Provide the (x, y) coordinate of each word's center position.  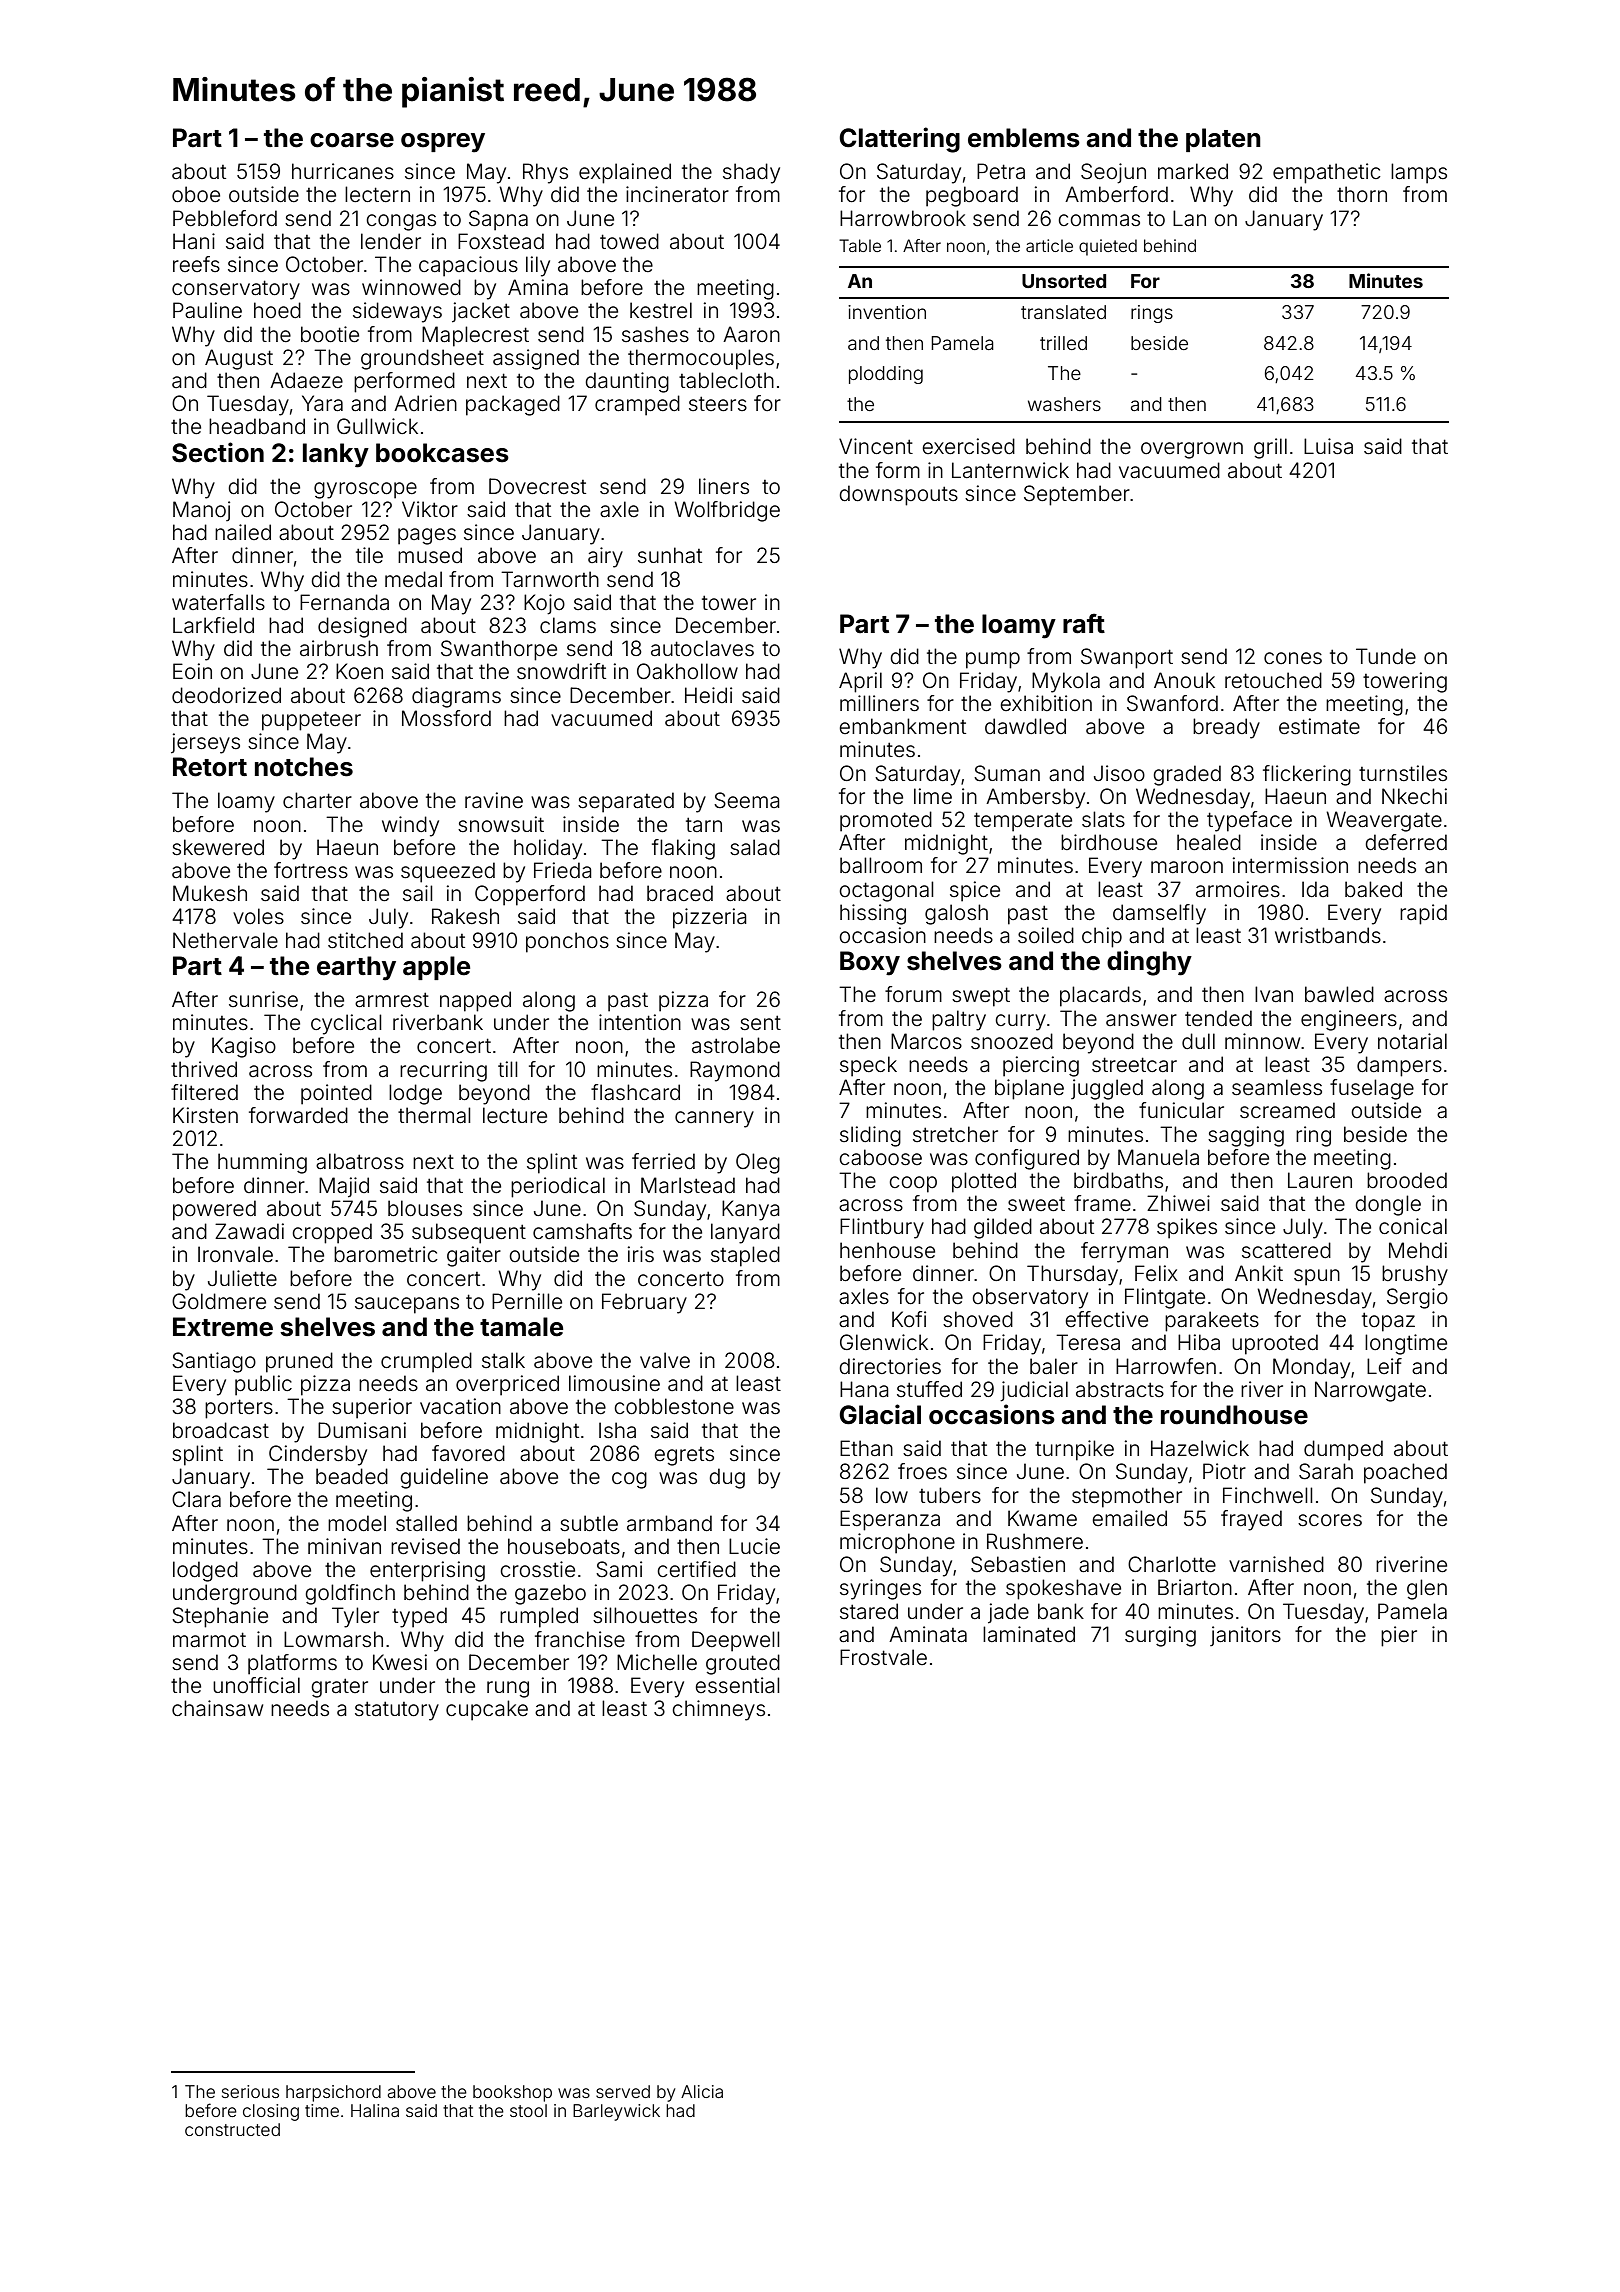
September (1077, 495)
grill (1270, 448)
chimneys (718, 1710)
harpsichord (333, 2093)
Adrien (425, 403)
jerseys (205, 743)
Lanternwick (1010, 470)
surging (1160, 1636)
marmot (209, 1640)
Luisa (1328, 446)
